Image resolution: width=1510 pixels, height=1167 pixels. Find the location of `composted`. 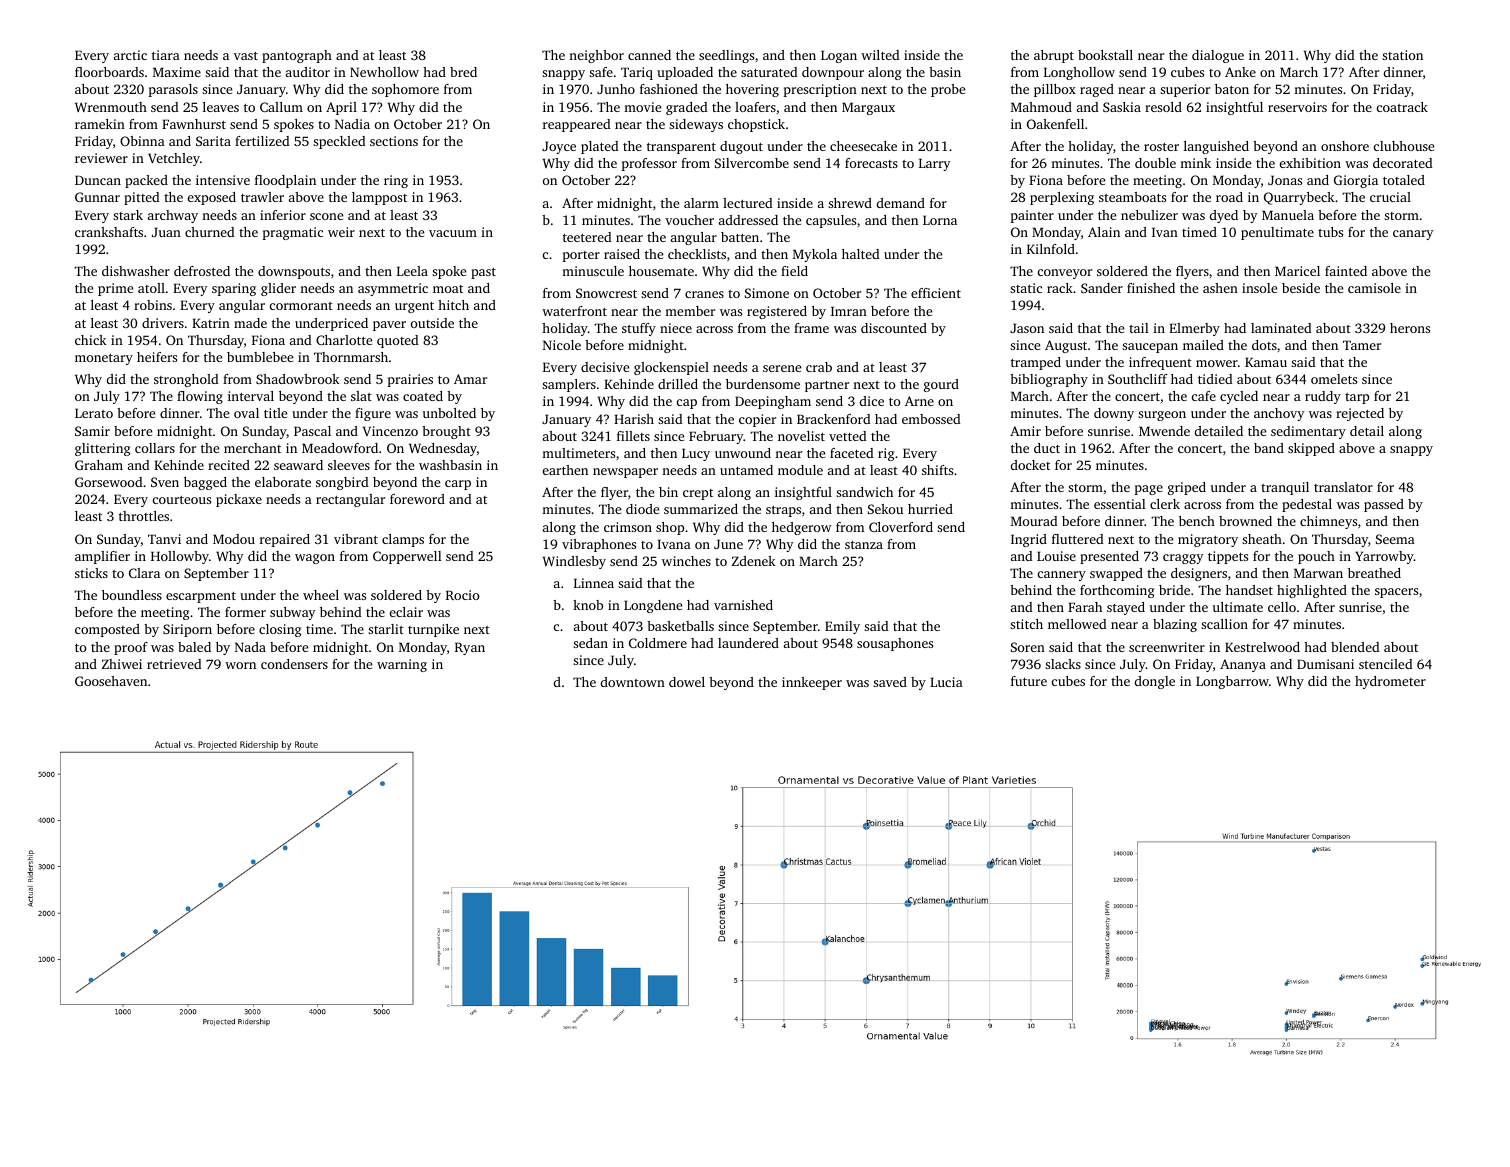

composted is located at coordinates (107, 630).
